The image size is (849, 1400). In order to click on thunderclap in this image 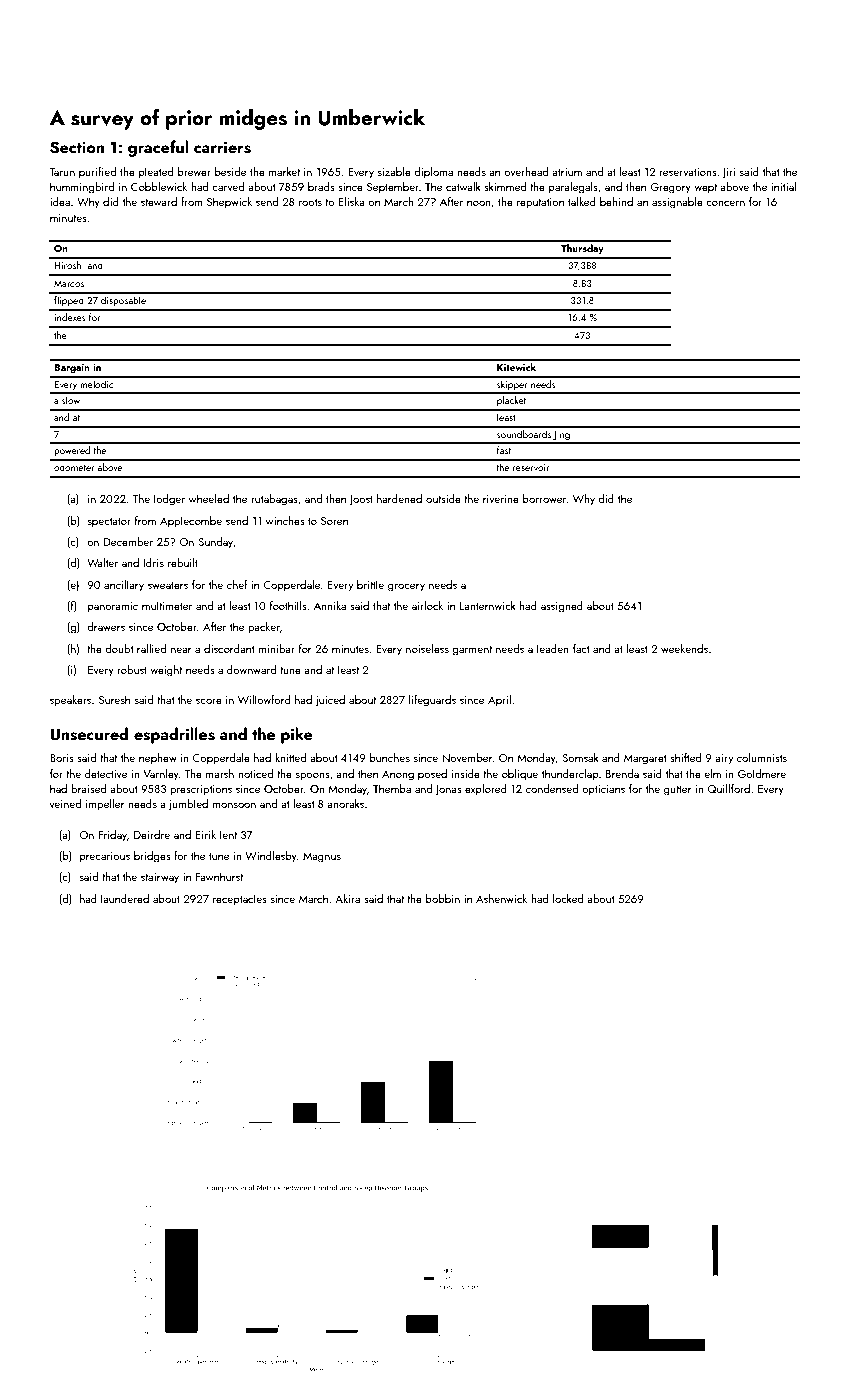, I will do `click(570, 775)`.
